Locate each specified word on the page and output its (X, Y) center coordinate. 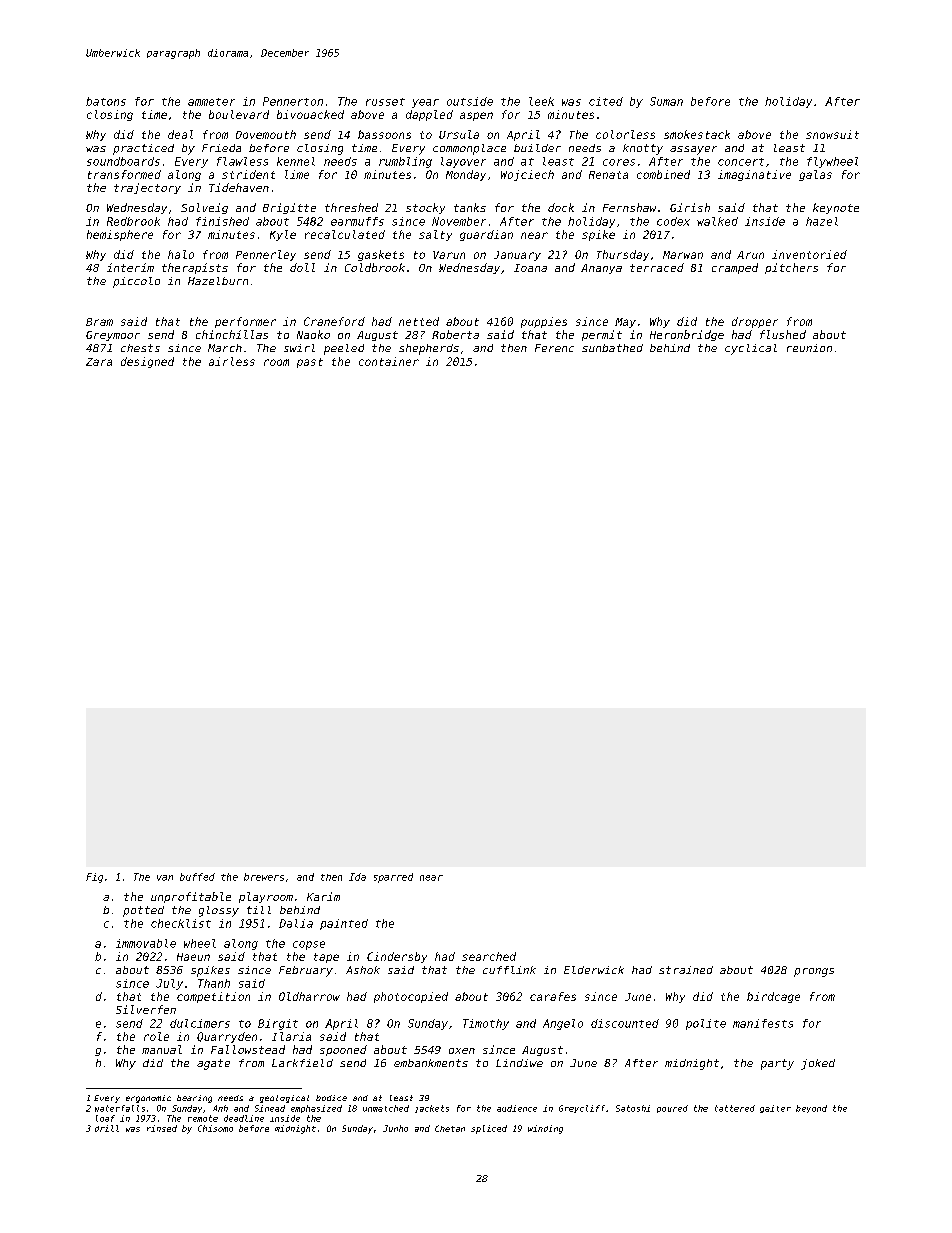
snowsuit (832, 134)
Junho (395, 1128)
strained (686, 970)
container (389, 361)
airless (232, 361)
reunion (809, 348)
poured (672, 1109)
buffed (197, 877)
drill (107, 1128)
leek (541, 101)
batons (106, 101)
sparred (393, 878)
